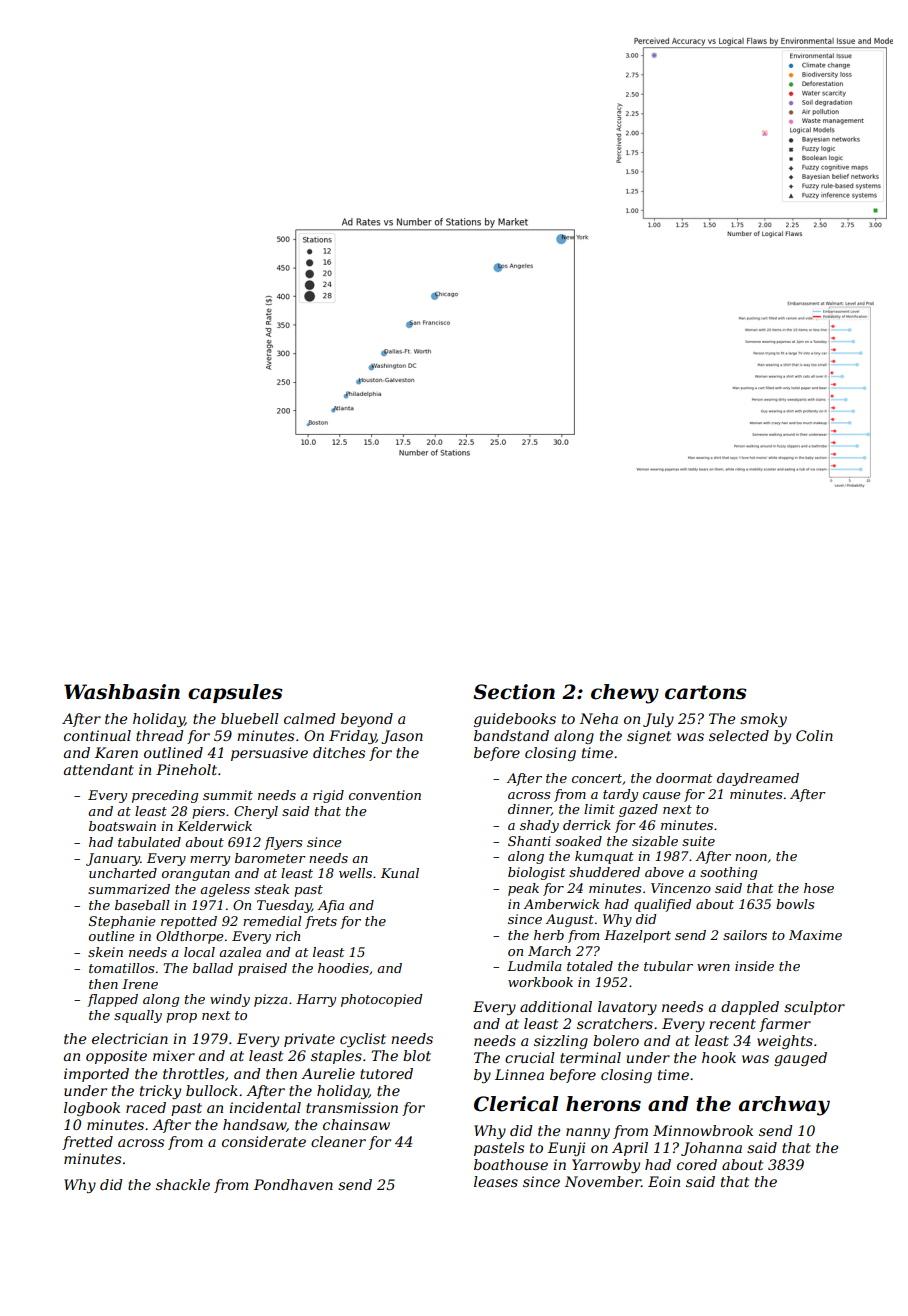 This screenshot has width=908, height=1316. I want to click on bandstand, so click(511, 735).
